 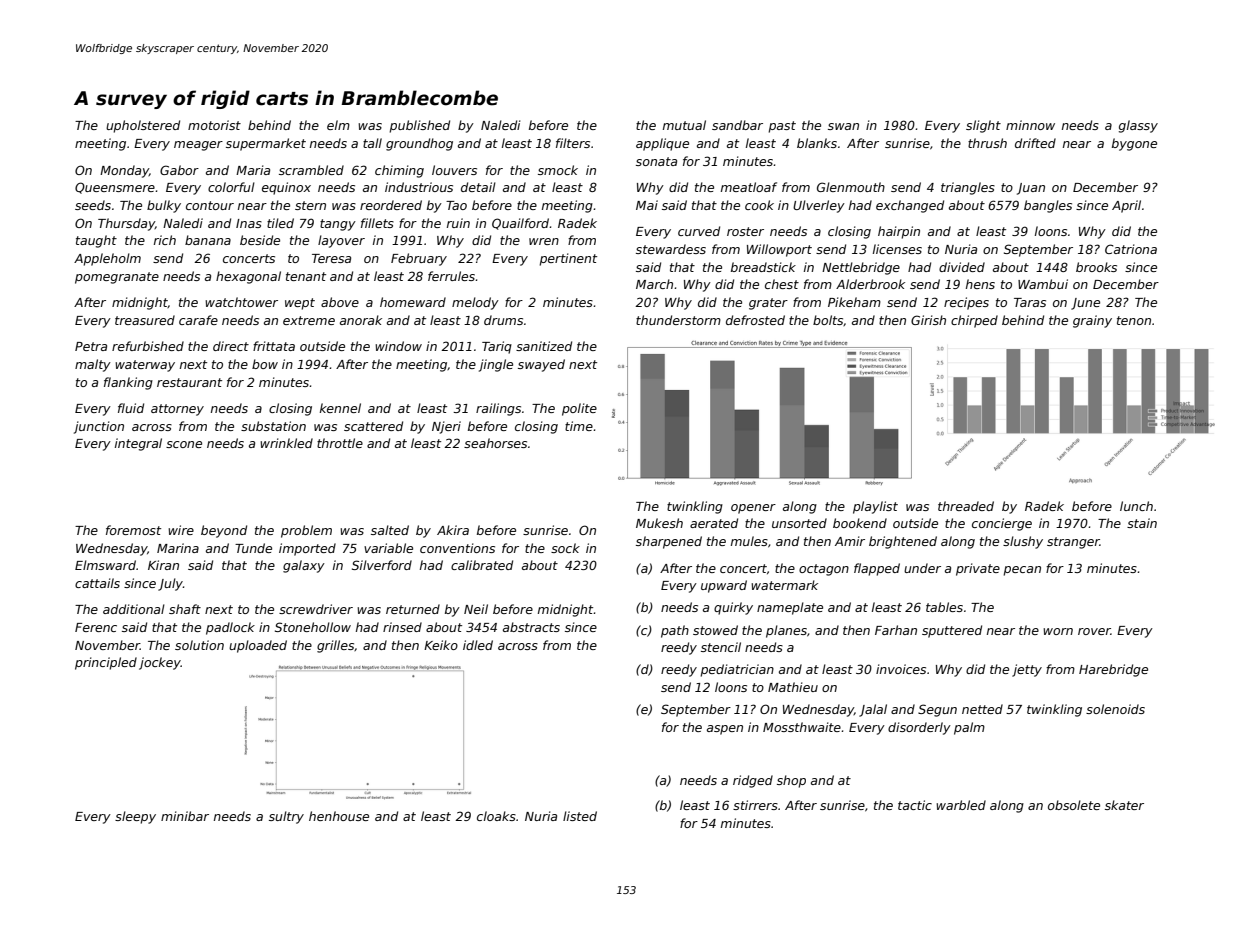 I want to click on aspen, so click(x=725, y=730).
